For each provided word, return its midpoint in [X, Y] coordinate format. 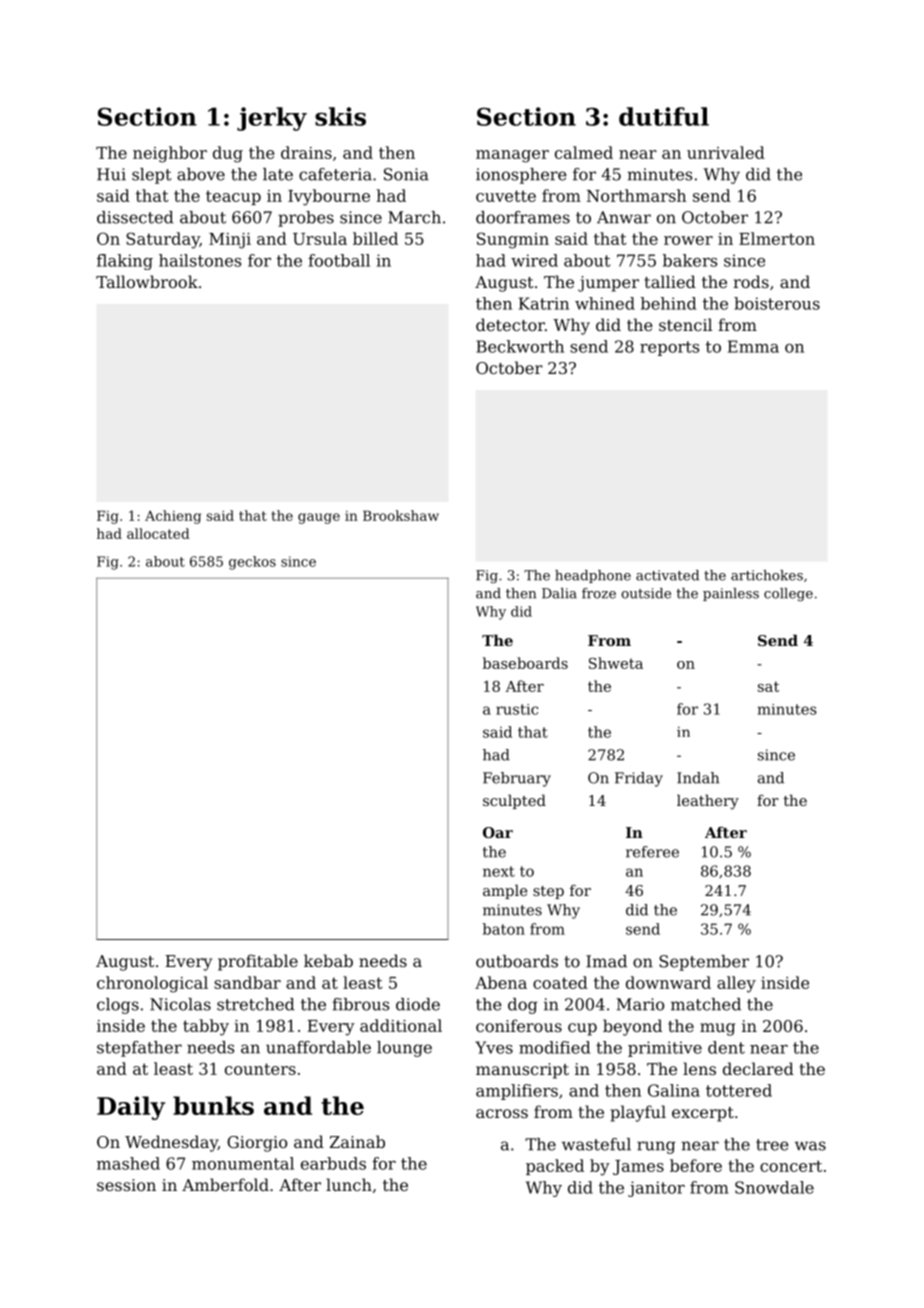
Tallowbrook [147, 281]
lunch [349, 1184]
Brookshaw [401, 515]
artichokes [767, 575]
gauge [319, 518]
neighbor [170, 154]
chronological [152, 984]
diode [418, 1004]
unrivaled [726, 152]
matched [706, 1004]
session [126, 1185]
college [788, 595]
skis [340, 116]
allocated [158, 533]
